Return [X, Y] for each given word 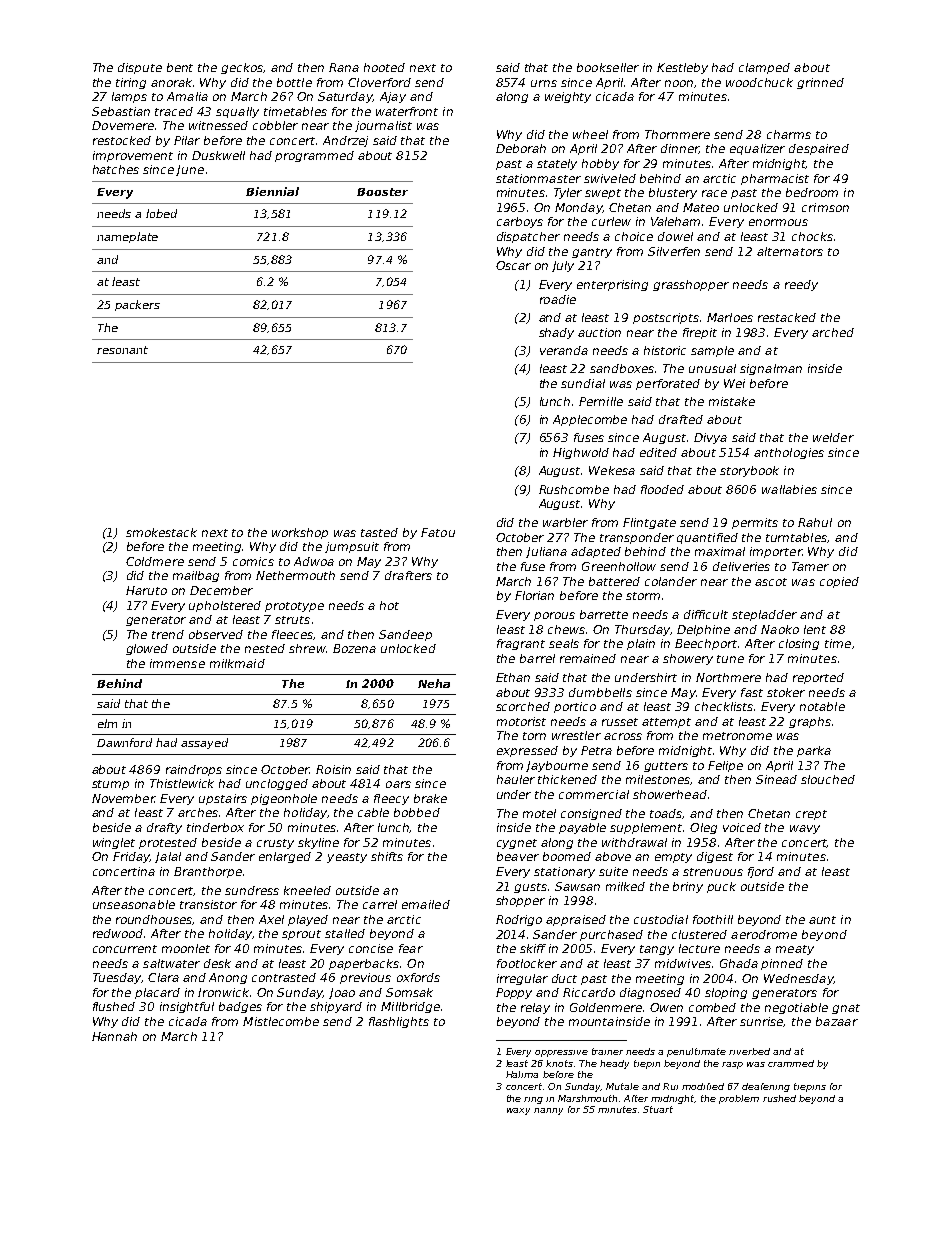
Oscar [513, 265]
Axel [271, 919]
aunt [822, 920]
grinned [820, 83]
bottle [294, 82]
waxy [518, 1111]
